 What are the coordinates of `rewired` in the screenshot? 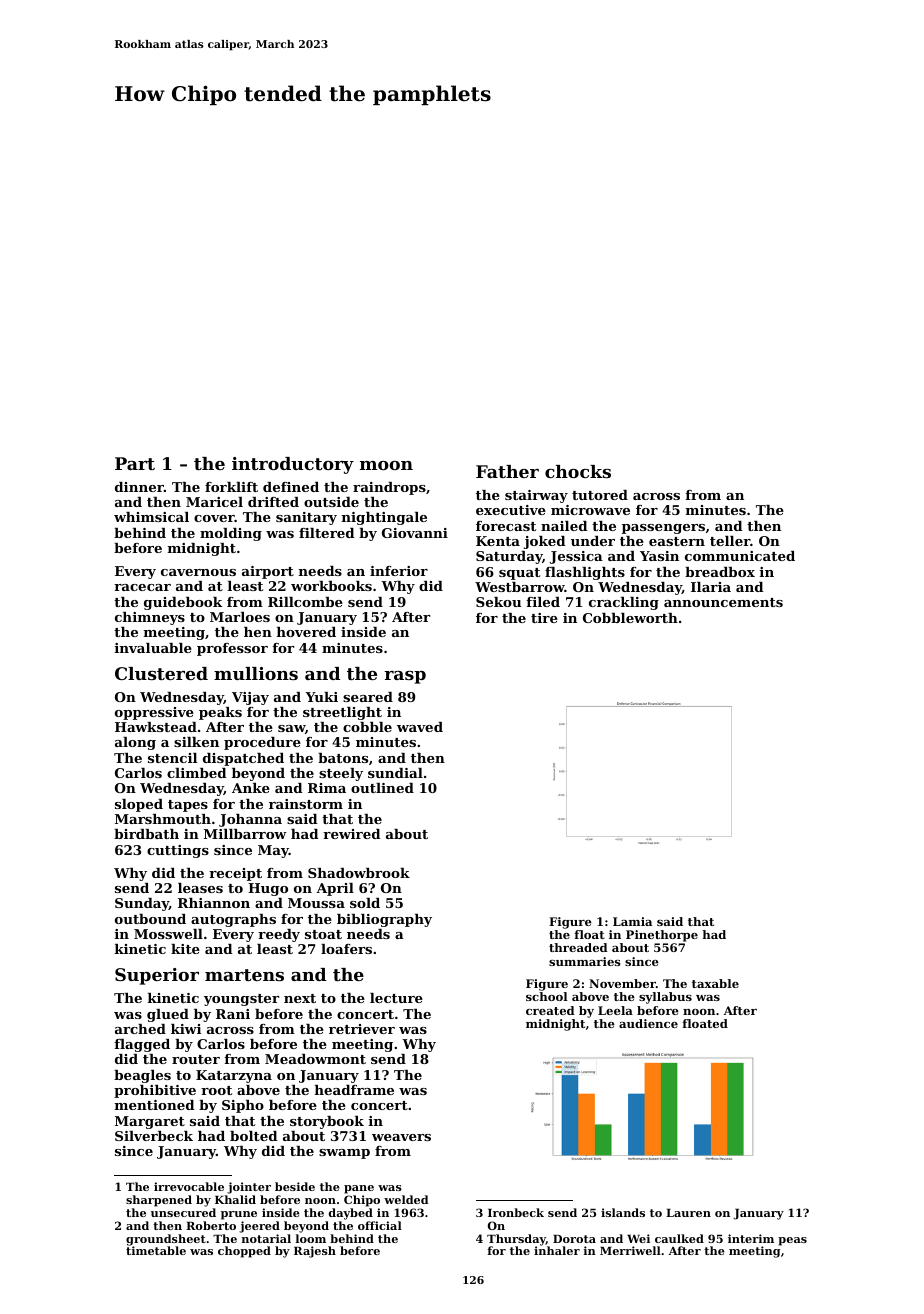 It's located at (351, 834).
